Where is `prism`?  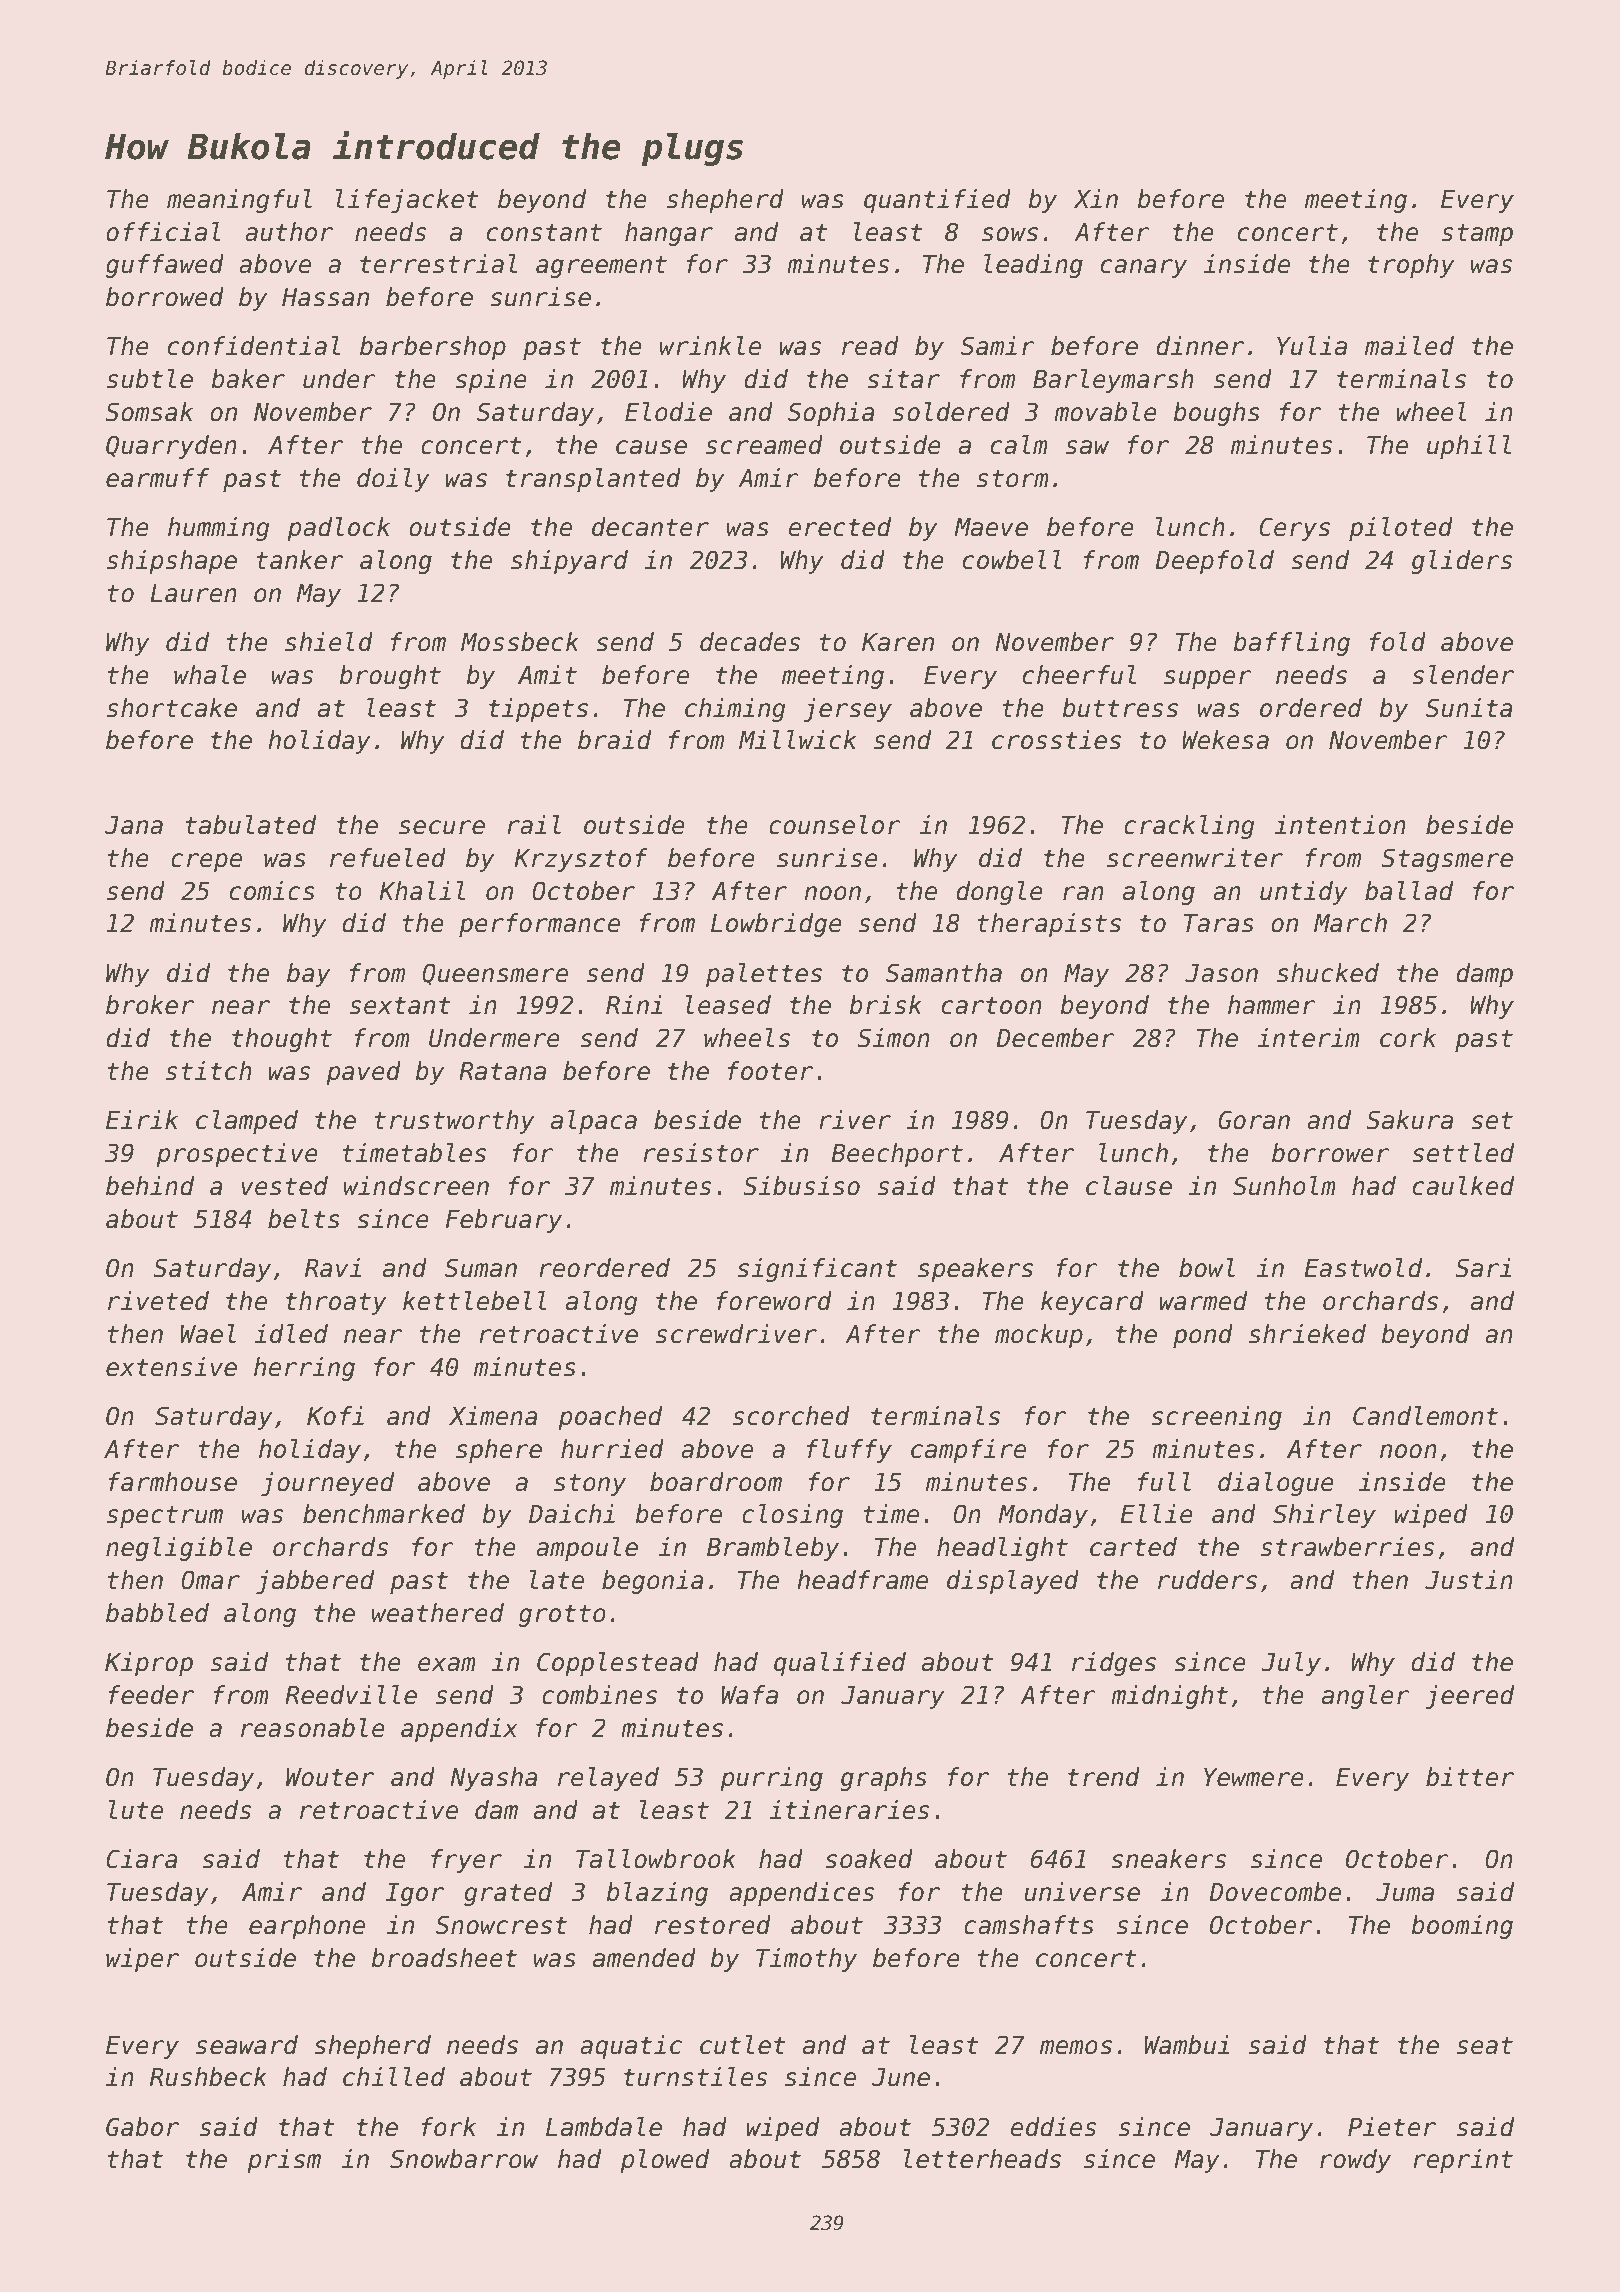
prism is located at coordinates (284, 2161).
